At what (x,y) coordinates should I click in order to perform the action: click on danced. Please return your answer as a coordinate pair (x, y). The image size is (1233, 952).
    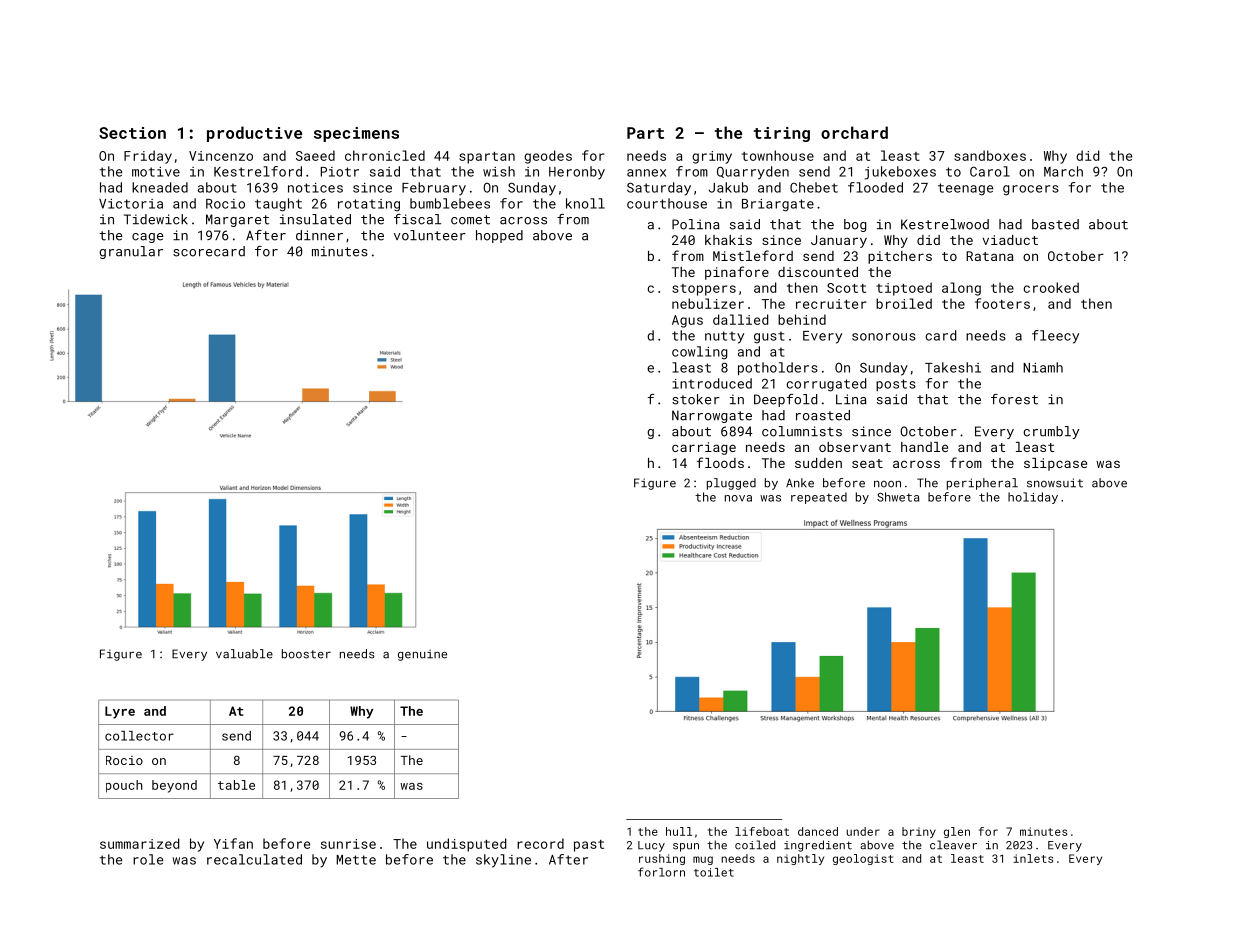
    Looking at the image, I should click on (818, 831).
